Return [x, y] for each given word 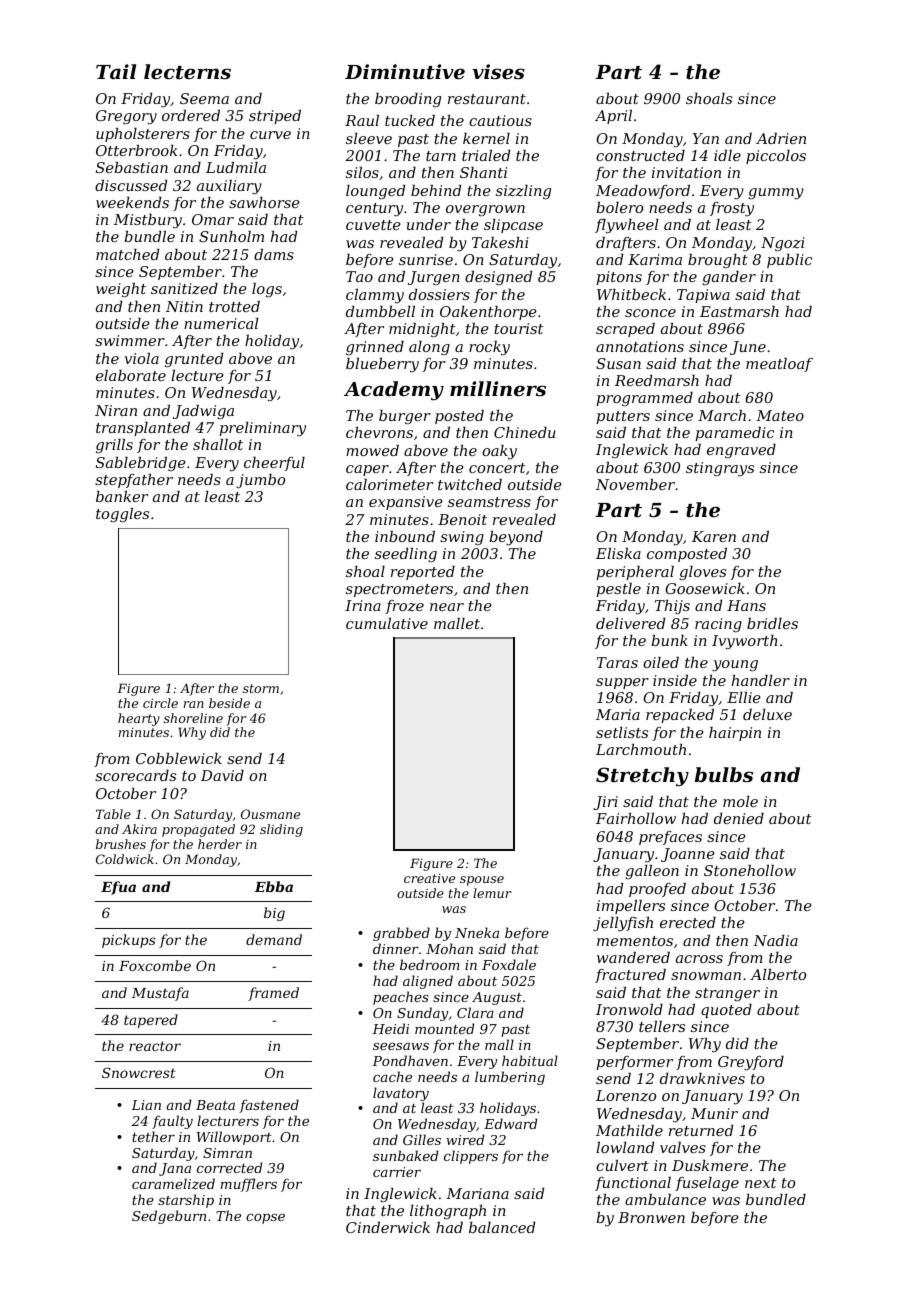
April [613, 117]
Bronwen [651, 1217]
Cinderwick [388, 1227]
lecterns [187, 72]
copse [265, 1219]
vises [499, 71]
